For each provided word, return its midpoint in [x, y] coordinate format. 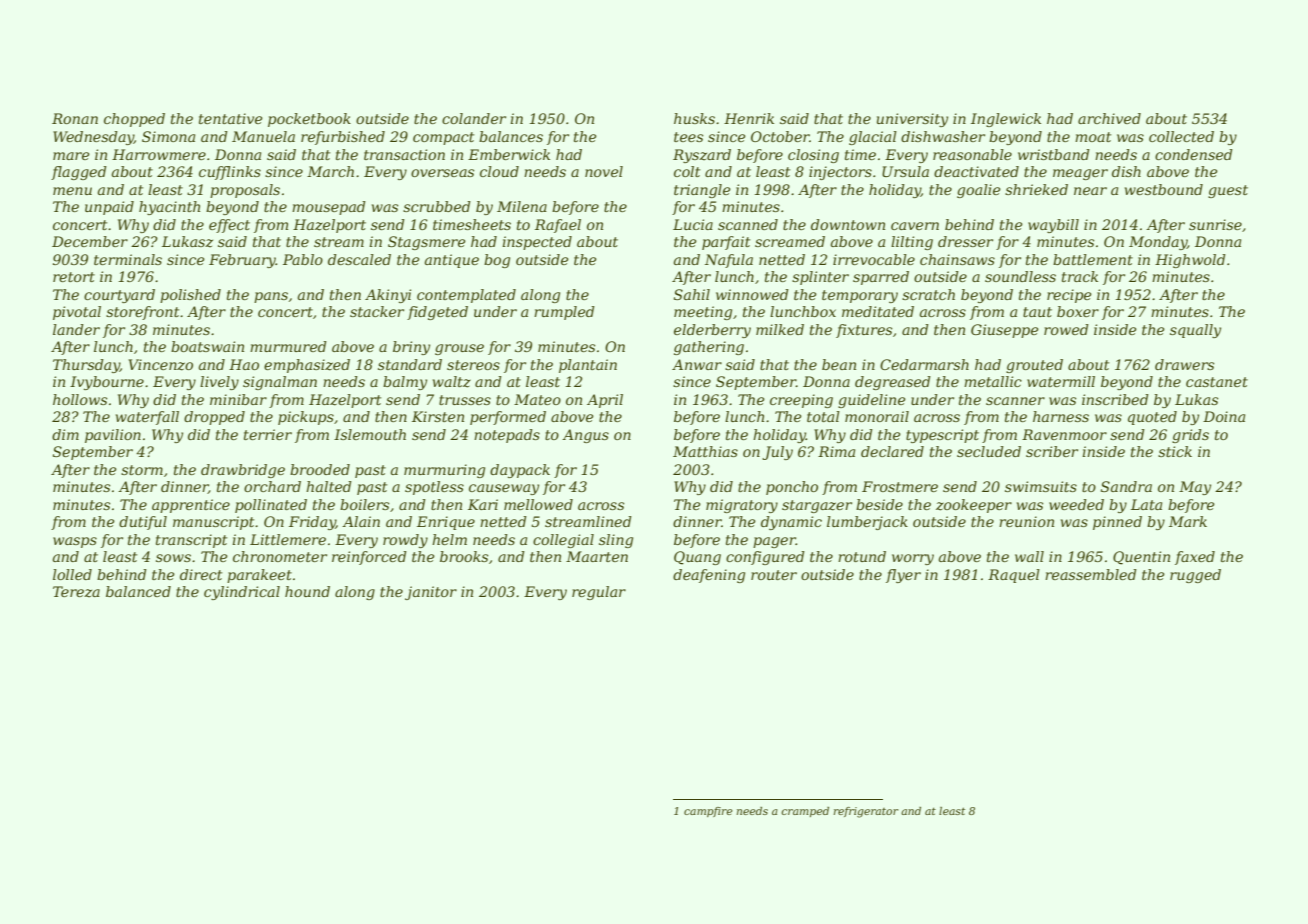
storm [142, 470]
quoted [1152, 418]
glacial [873, 138]
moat [1093, 137]
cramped [805, 812]
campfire [708, 812]
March [330, 171]
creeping [801, 401]
